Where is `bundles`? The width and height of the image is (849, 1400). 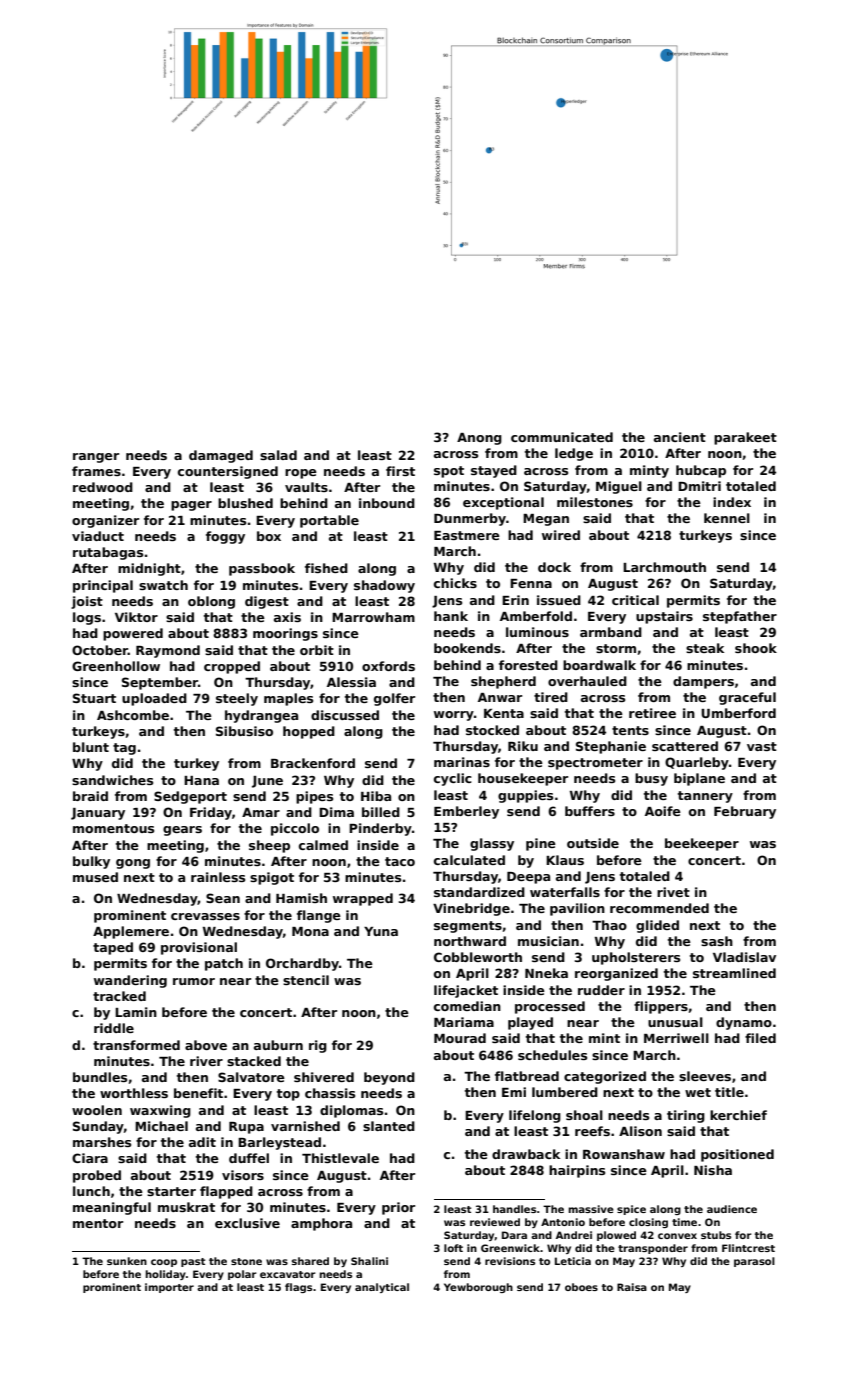 bundles is located at coordinates (100, 1077).
